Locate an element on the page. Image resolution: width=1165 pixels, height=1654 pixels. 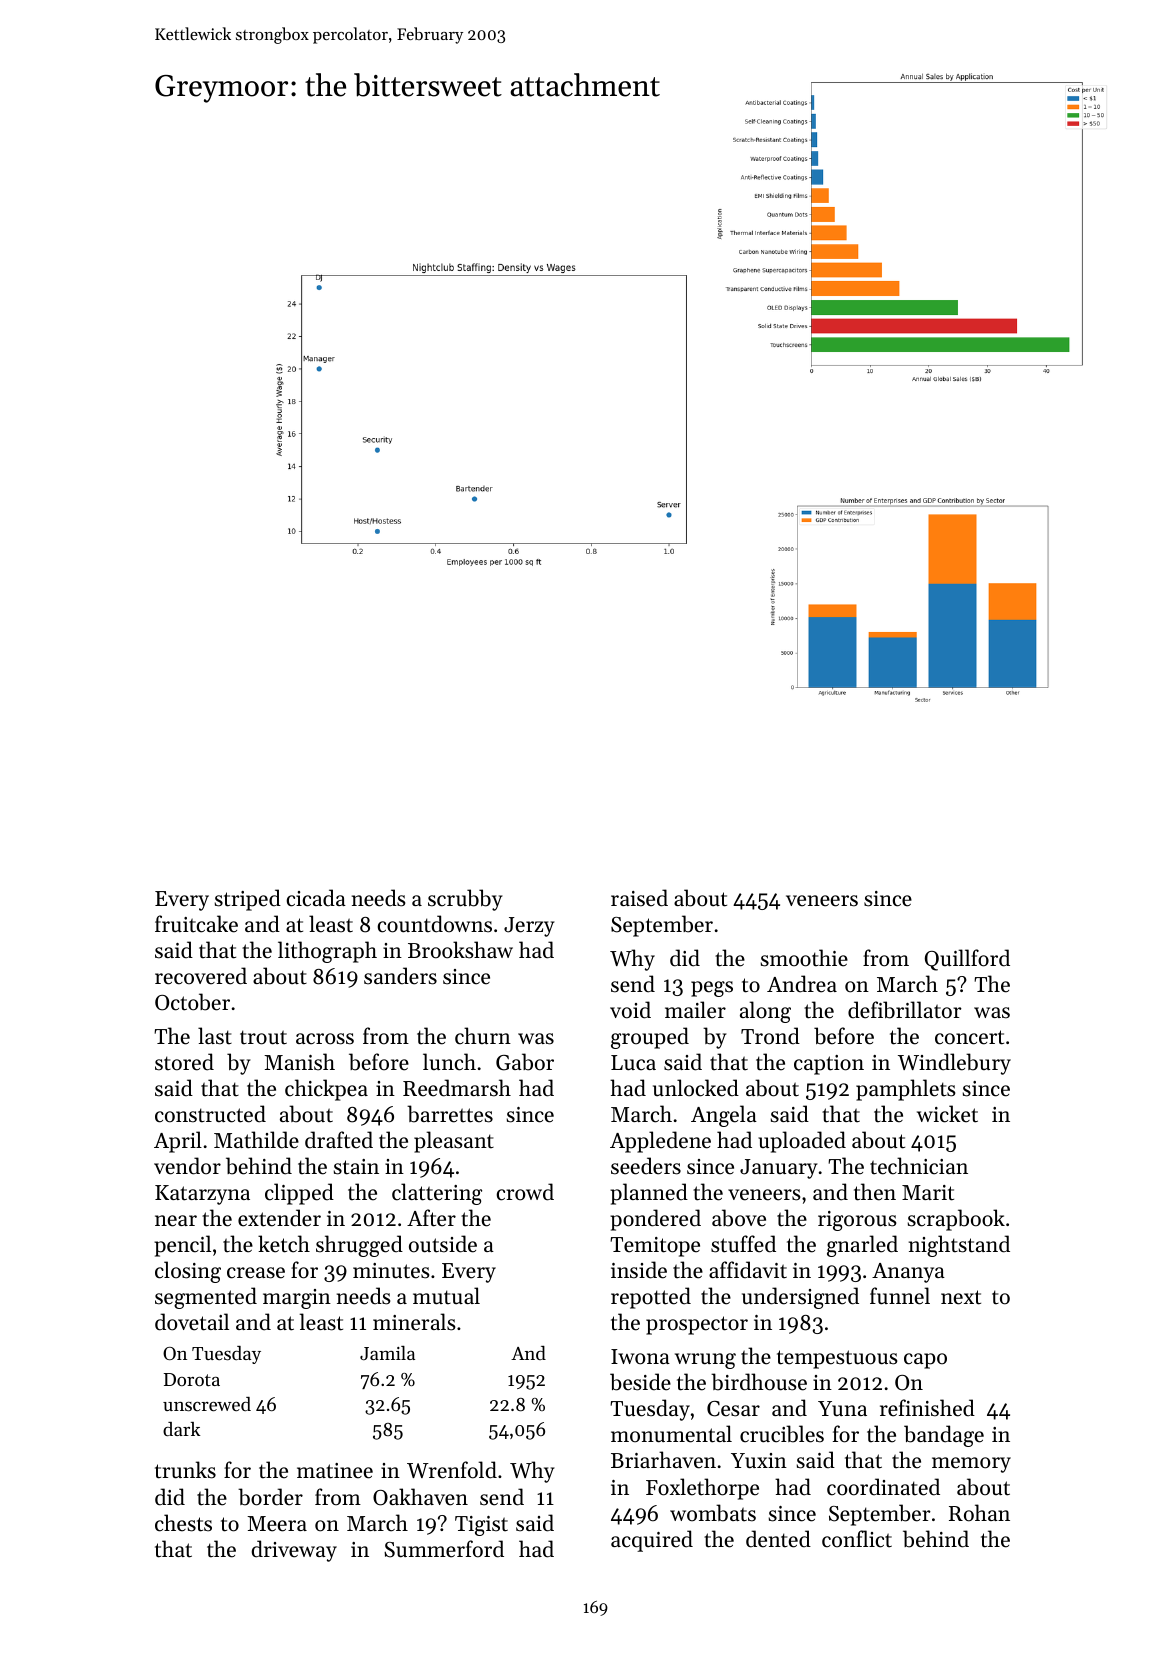
Temitope is located at coordinates (655, 1247).
